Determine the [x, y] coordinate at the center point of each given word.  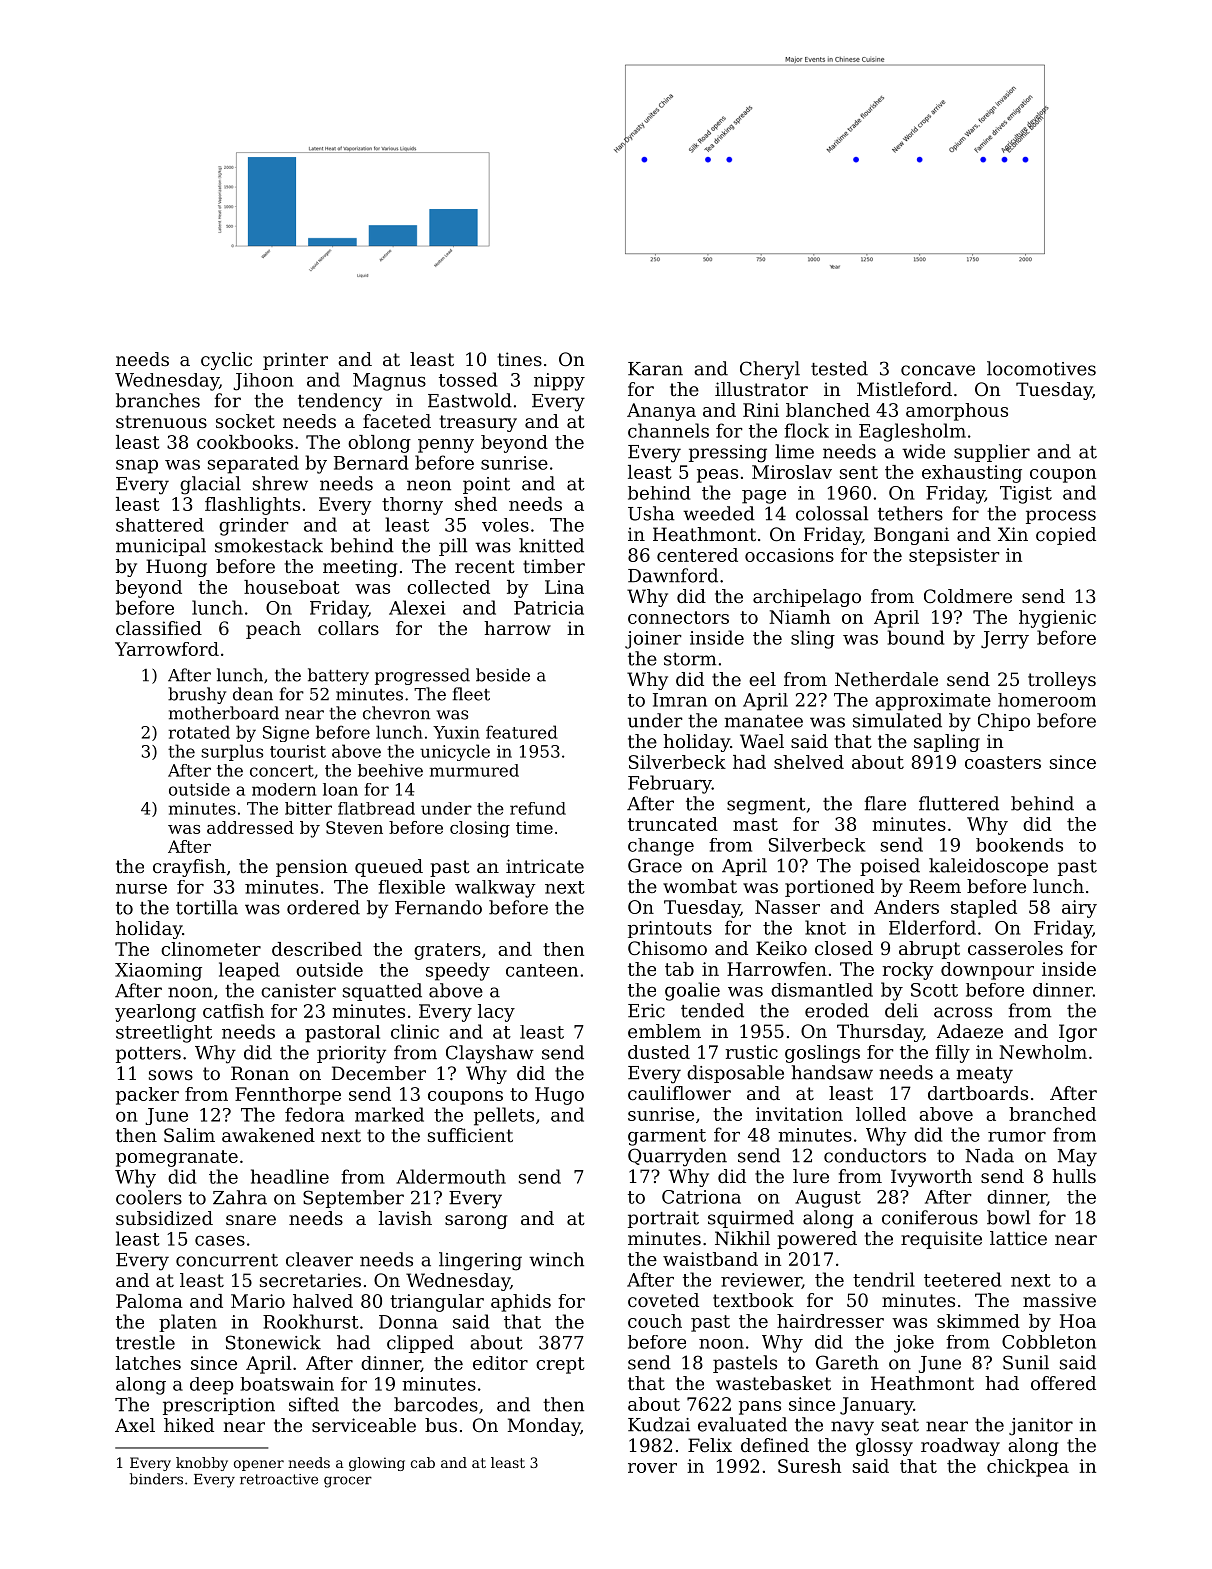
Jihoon [263, 382]
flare [885, 803]
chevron [396, 713]
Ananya [661, 412]
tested [839, 368]
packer [147, 1096]
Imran [680, 700]
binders [156, 1479]
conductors [875, 1155]
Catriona [701, 1197]
